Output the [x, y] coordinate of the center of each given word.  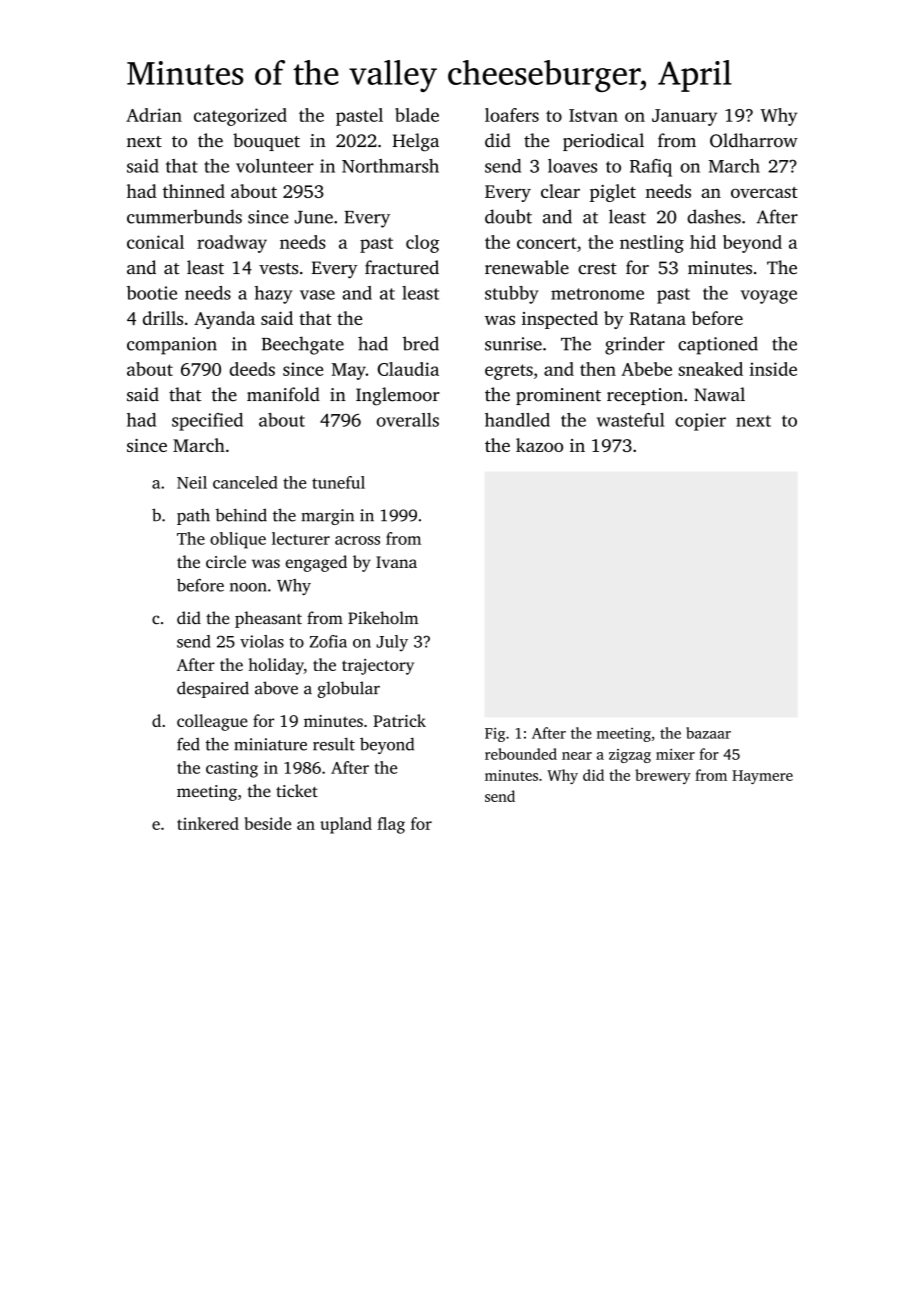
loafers [512, 115]
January [684, 117]
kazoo [539, 445]
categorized [240, 117]
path [193, 517]
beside [267, 823]
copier [700, 422]
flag [391, 825]
